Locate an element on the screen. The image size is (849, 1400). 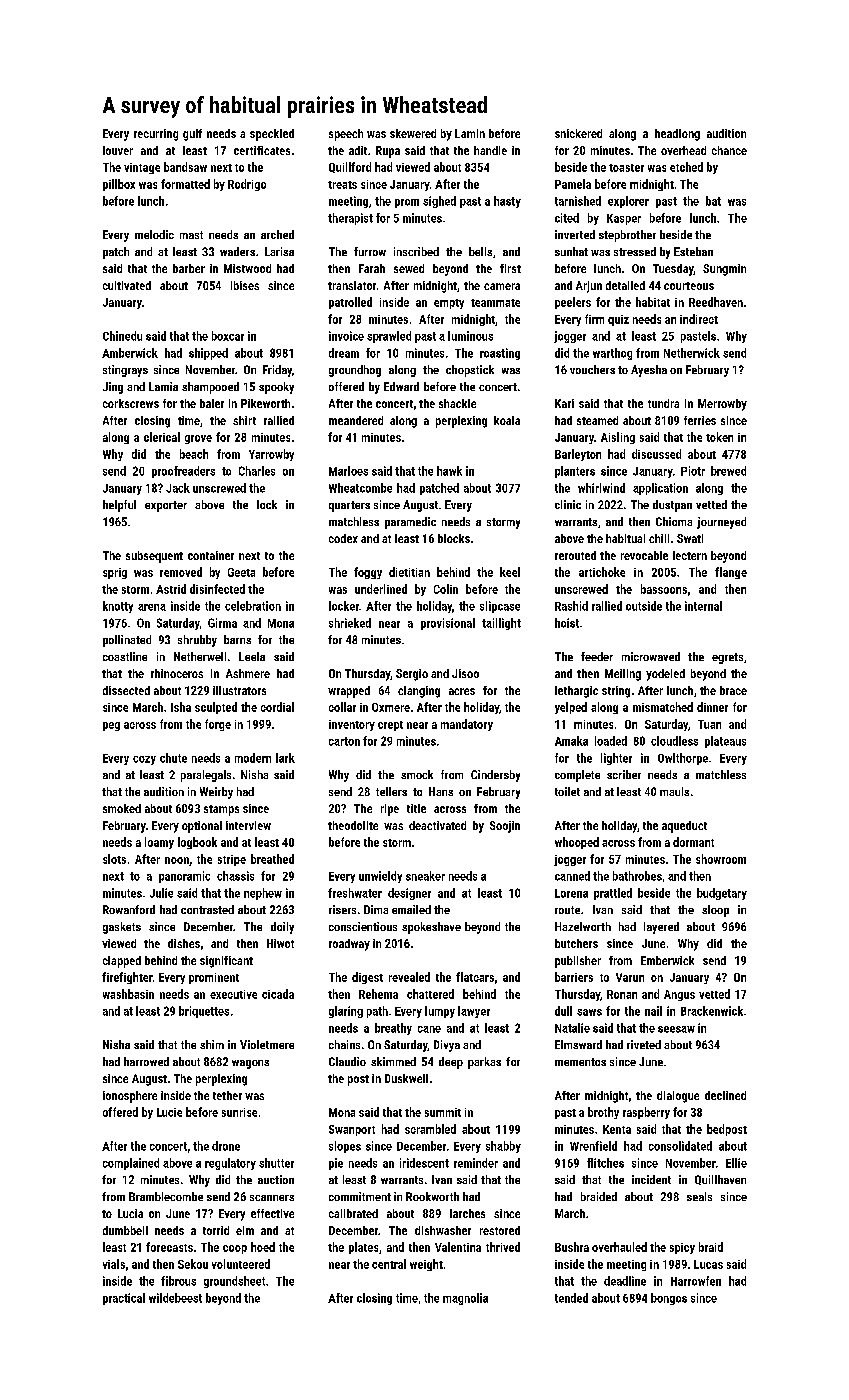
slots is located at coordinates (114, 859).
